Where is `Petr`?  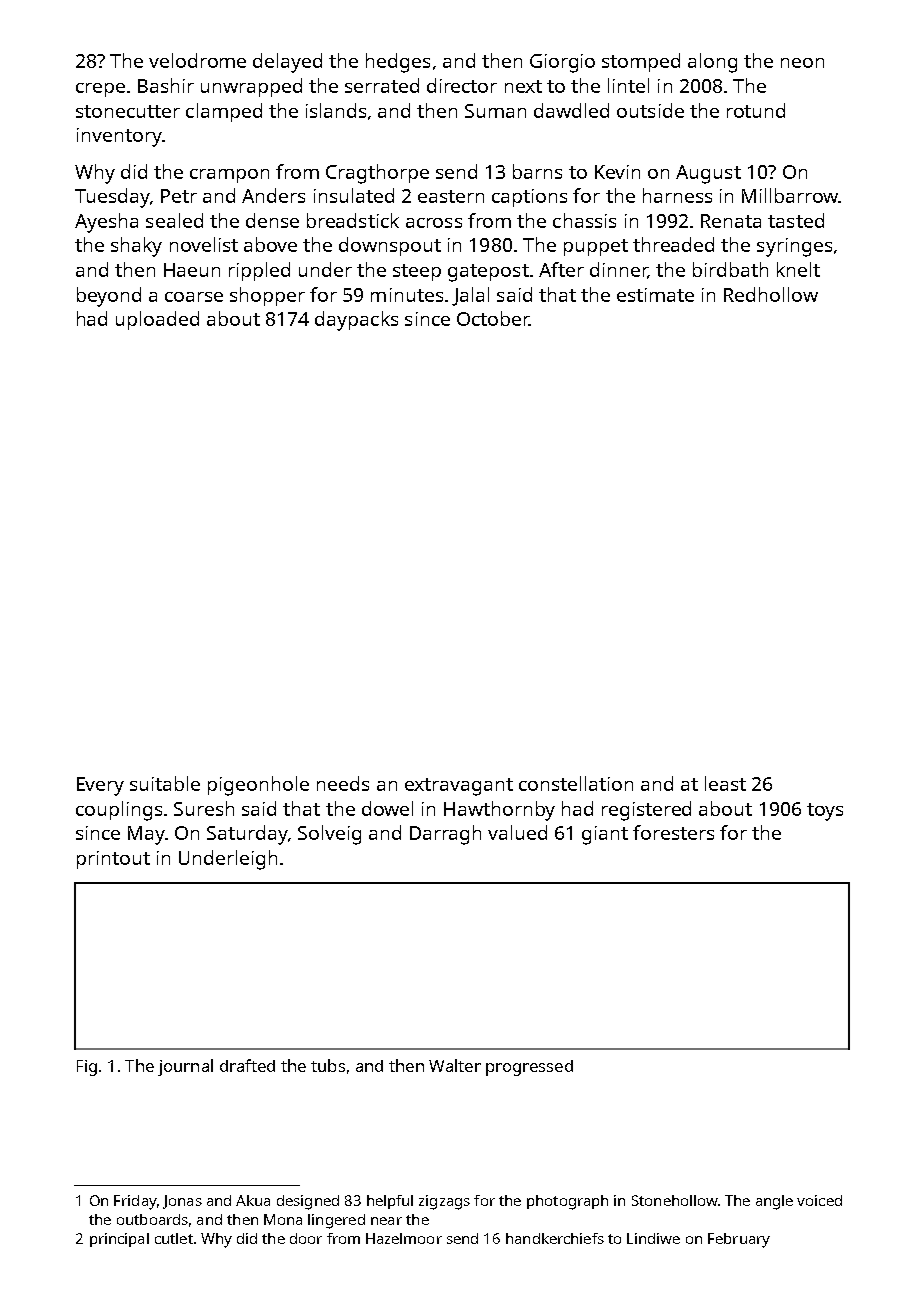
Petr is located at coordinates (179, 196).
